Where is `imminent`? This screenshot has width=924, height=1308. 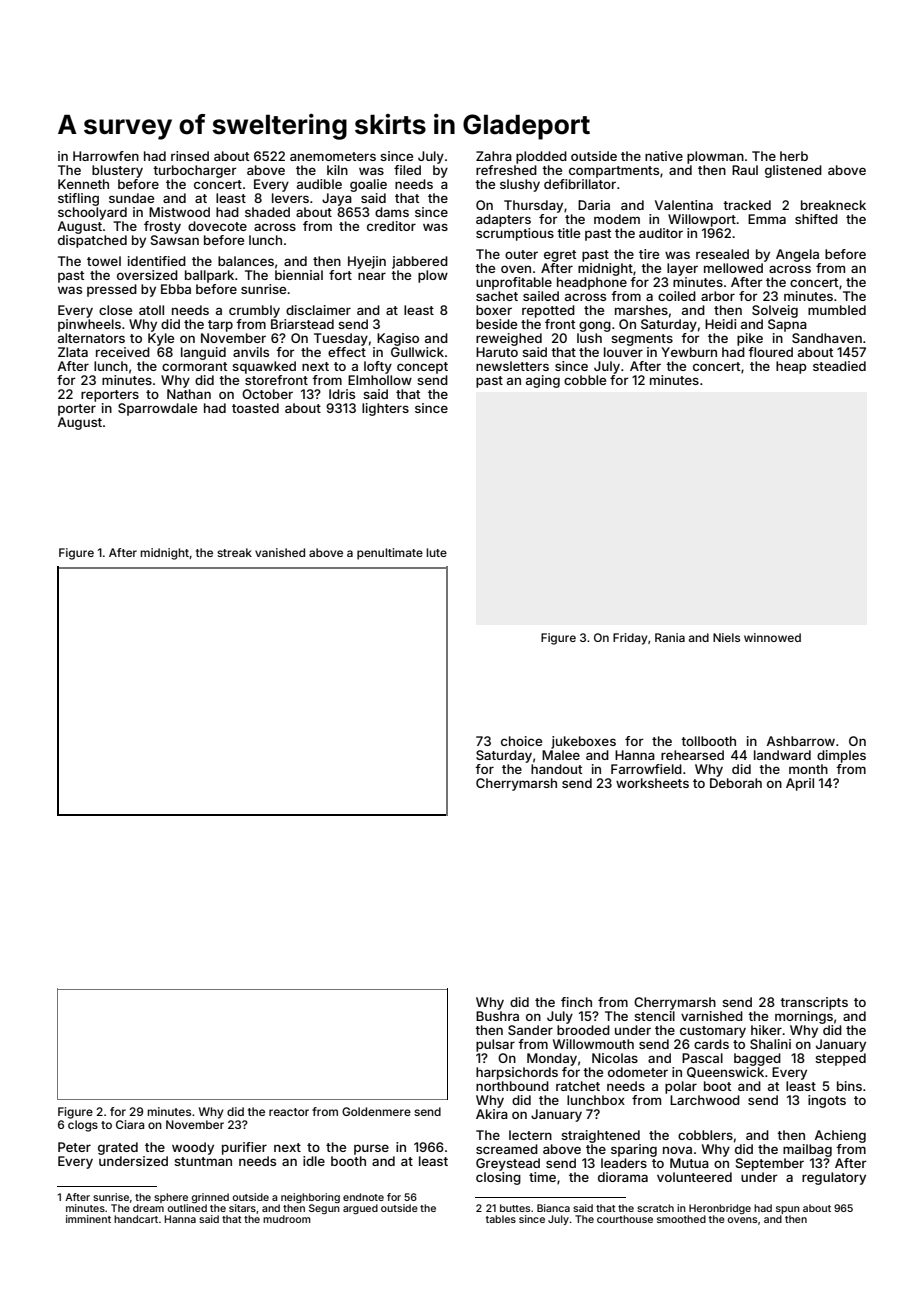 imminent is located at coordinates (88, 1219).
